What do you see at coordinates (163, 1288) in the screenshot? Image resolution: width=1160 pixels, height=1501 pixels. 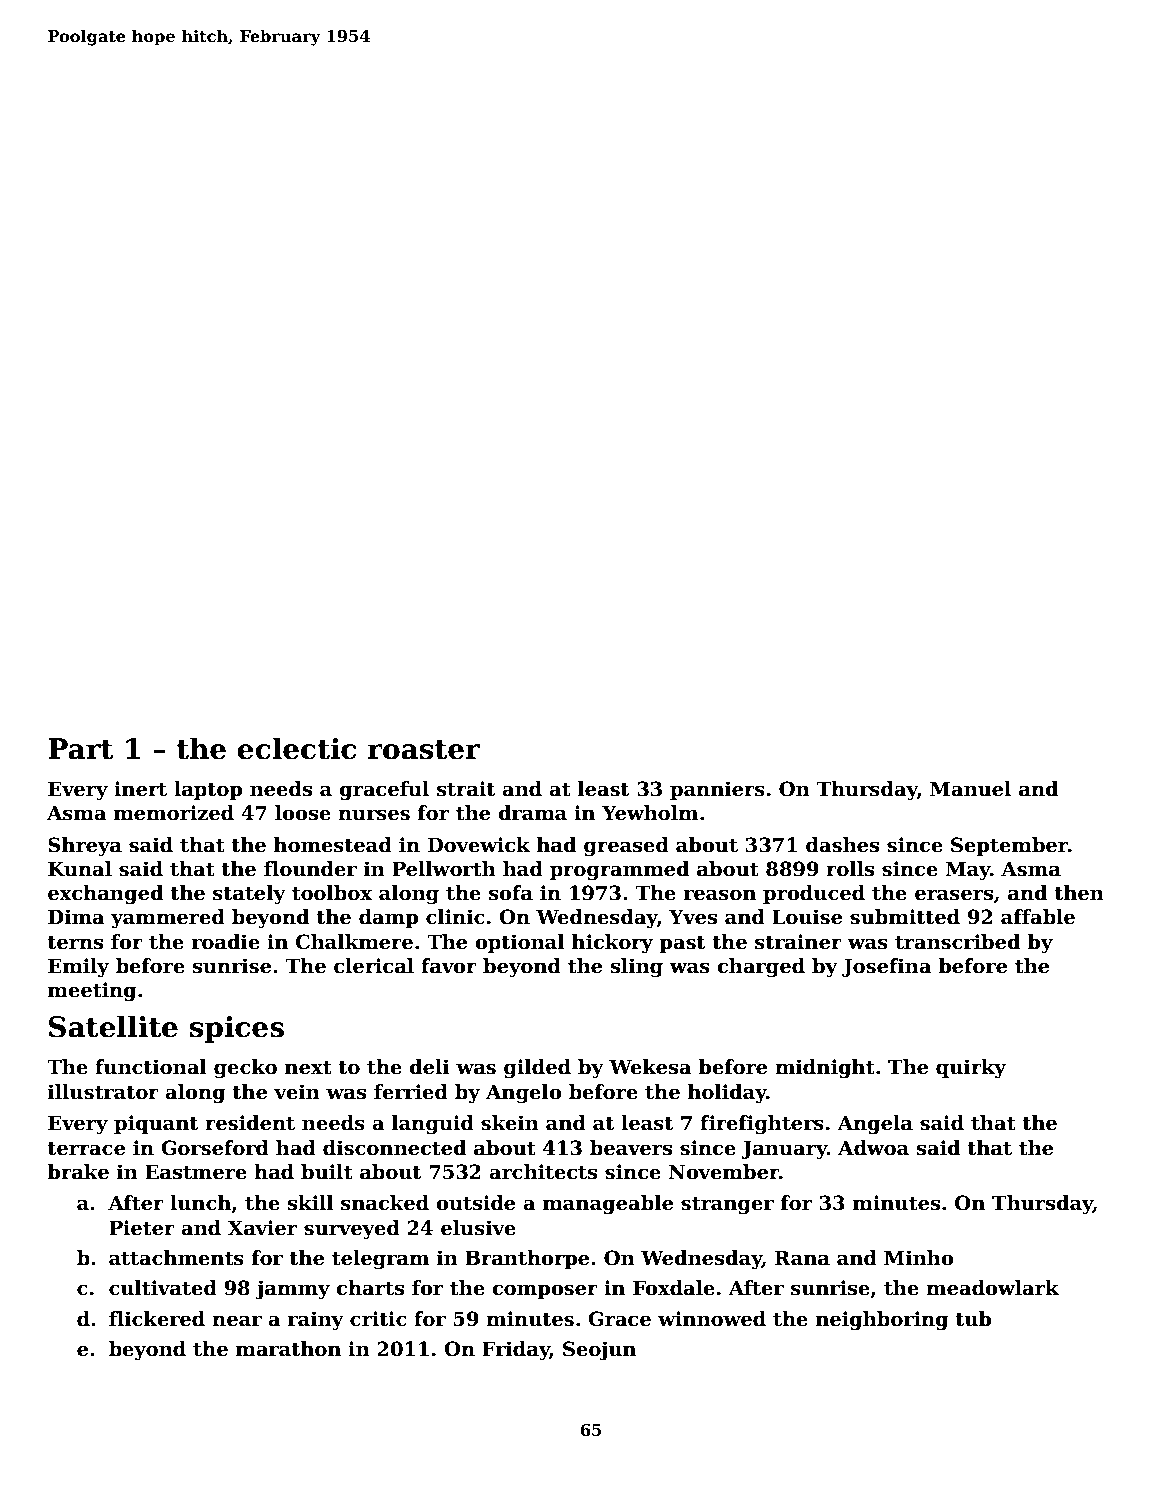 I see `cultivated` at bounding box center [163, 1288].
